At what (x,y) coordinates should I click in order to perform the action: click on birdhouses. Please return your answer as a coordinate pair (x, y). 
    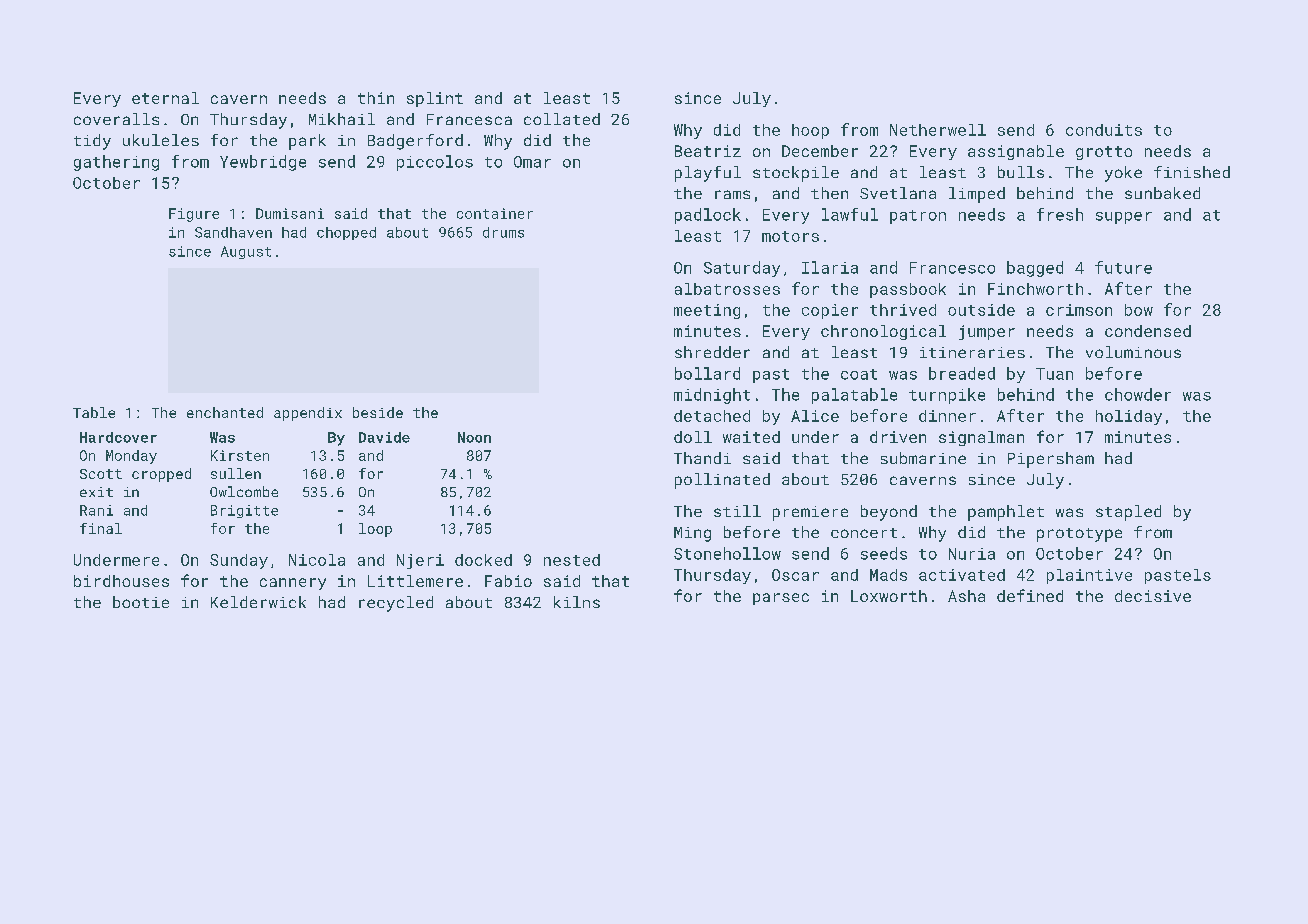
    Looking at the image, I should click on (121, 581).
